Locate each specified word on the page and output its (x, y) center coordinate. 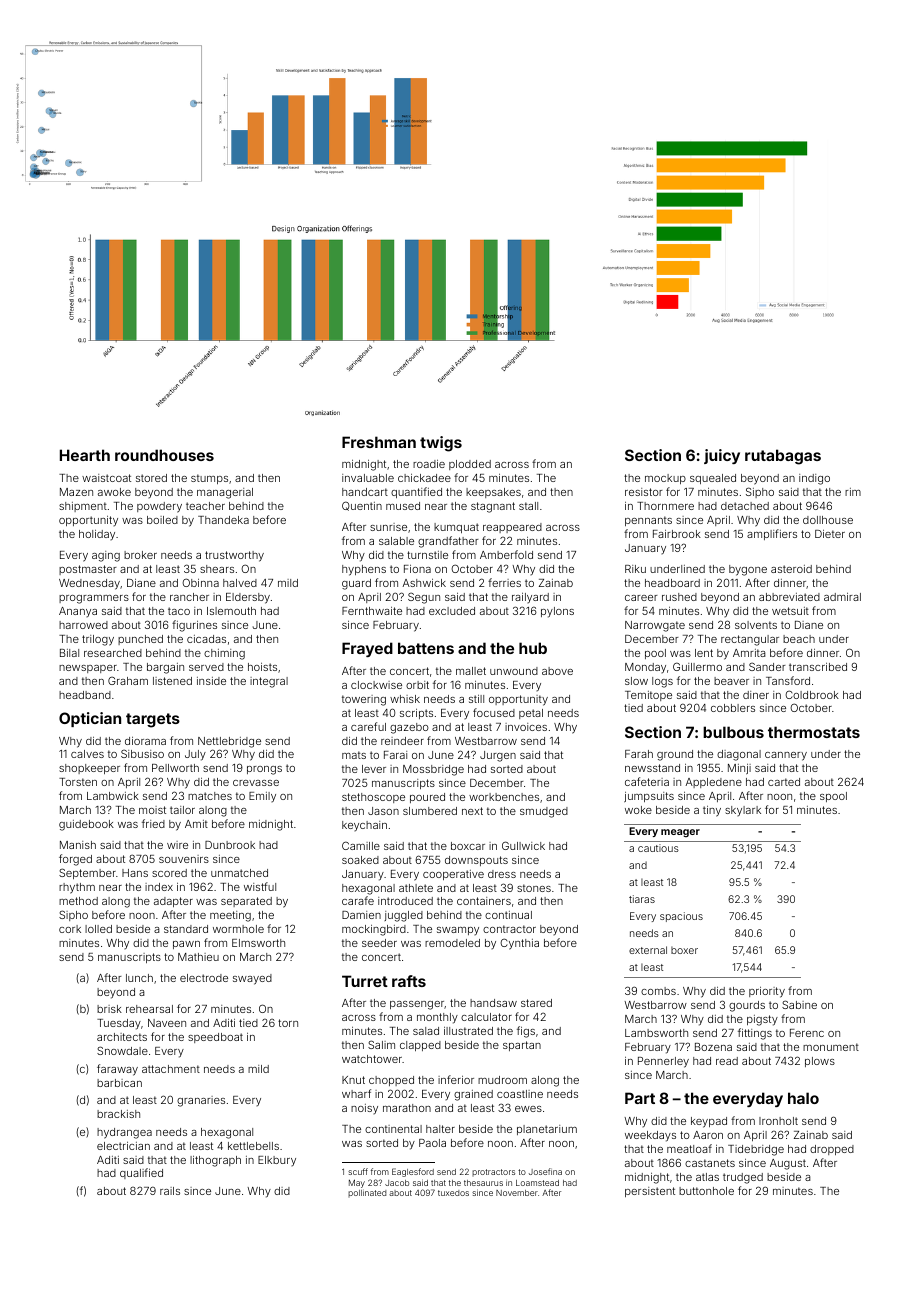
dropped (832, 1150)
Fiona (417, 569)
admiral (842, 597)
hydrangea (124, 1133)
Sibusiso (142, 753)
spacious (681, 917)
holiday (97, 535)
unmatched (239, 873)
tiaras (642, 899)
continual (508, 915)
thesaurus (483, 1183)
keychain (364, 826)
